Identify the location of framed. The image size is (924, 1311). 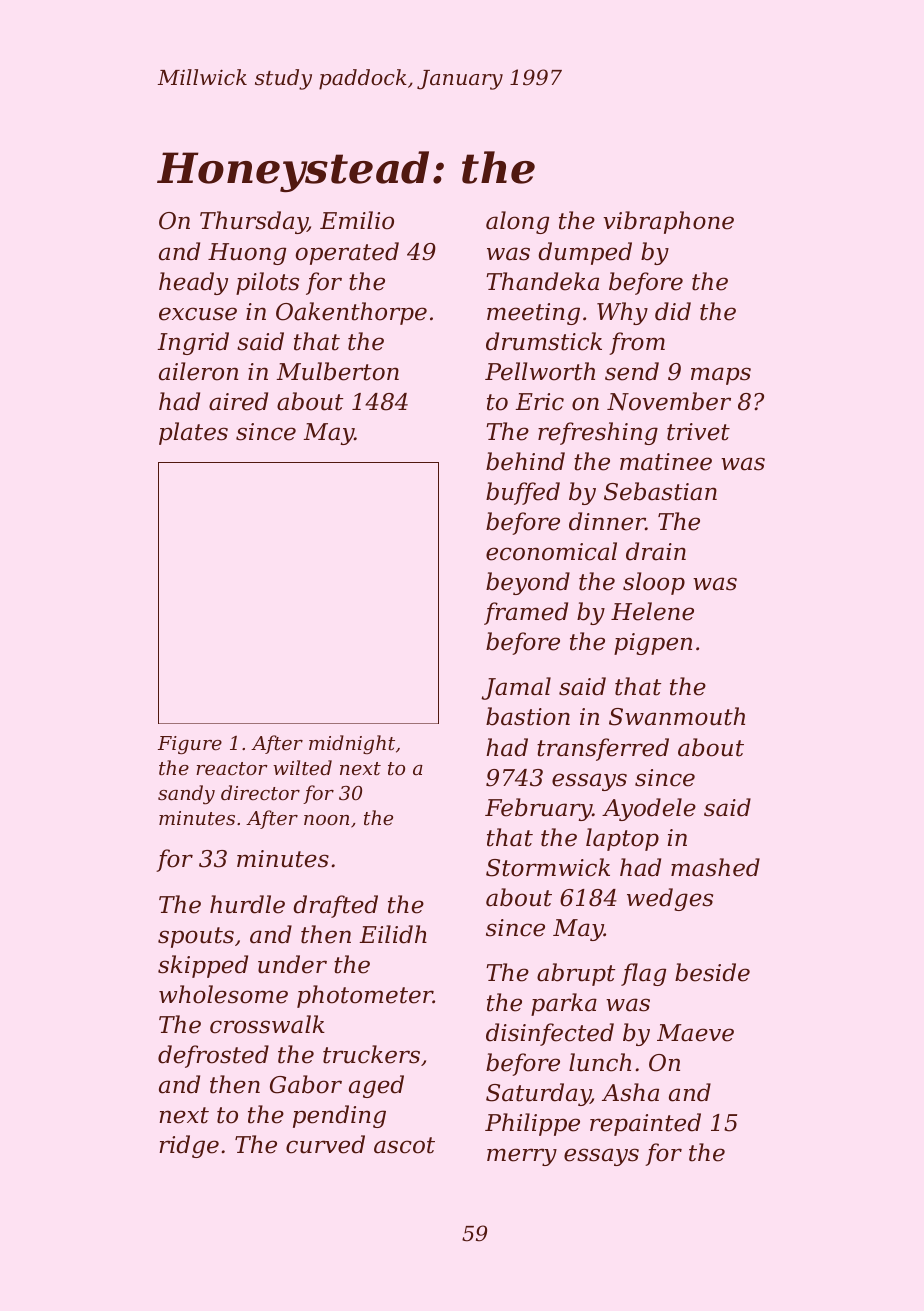
(526, 613).
